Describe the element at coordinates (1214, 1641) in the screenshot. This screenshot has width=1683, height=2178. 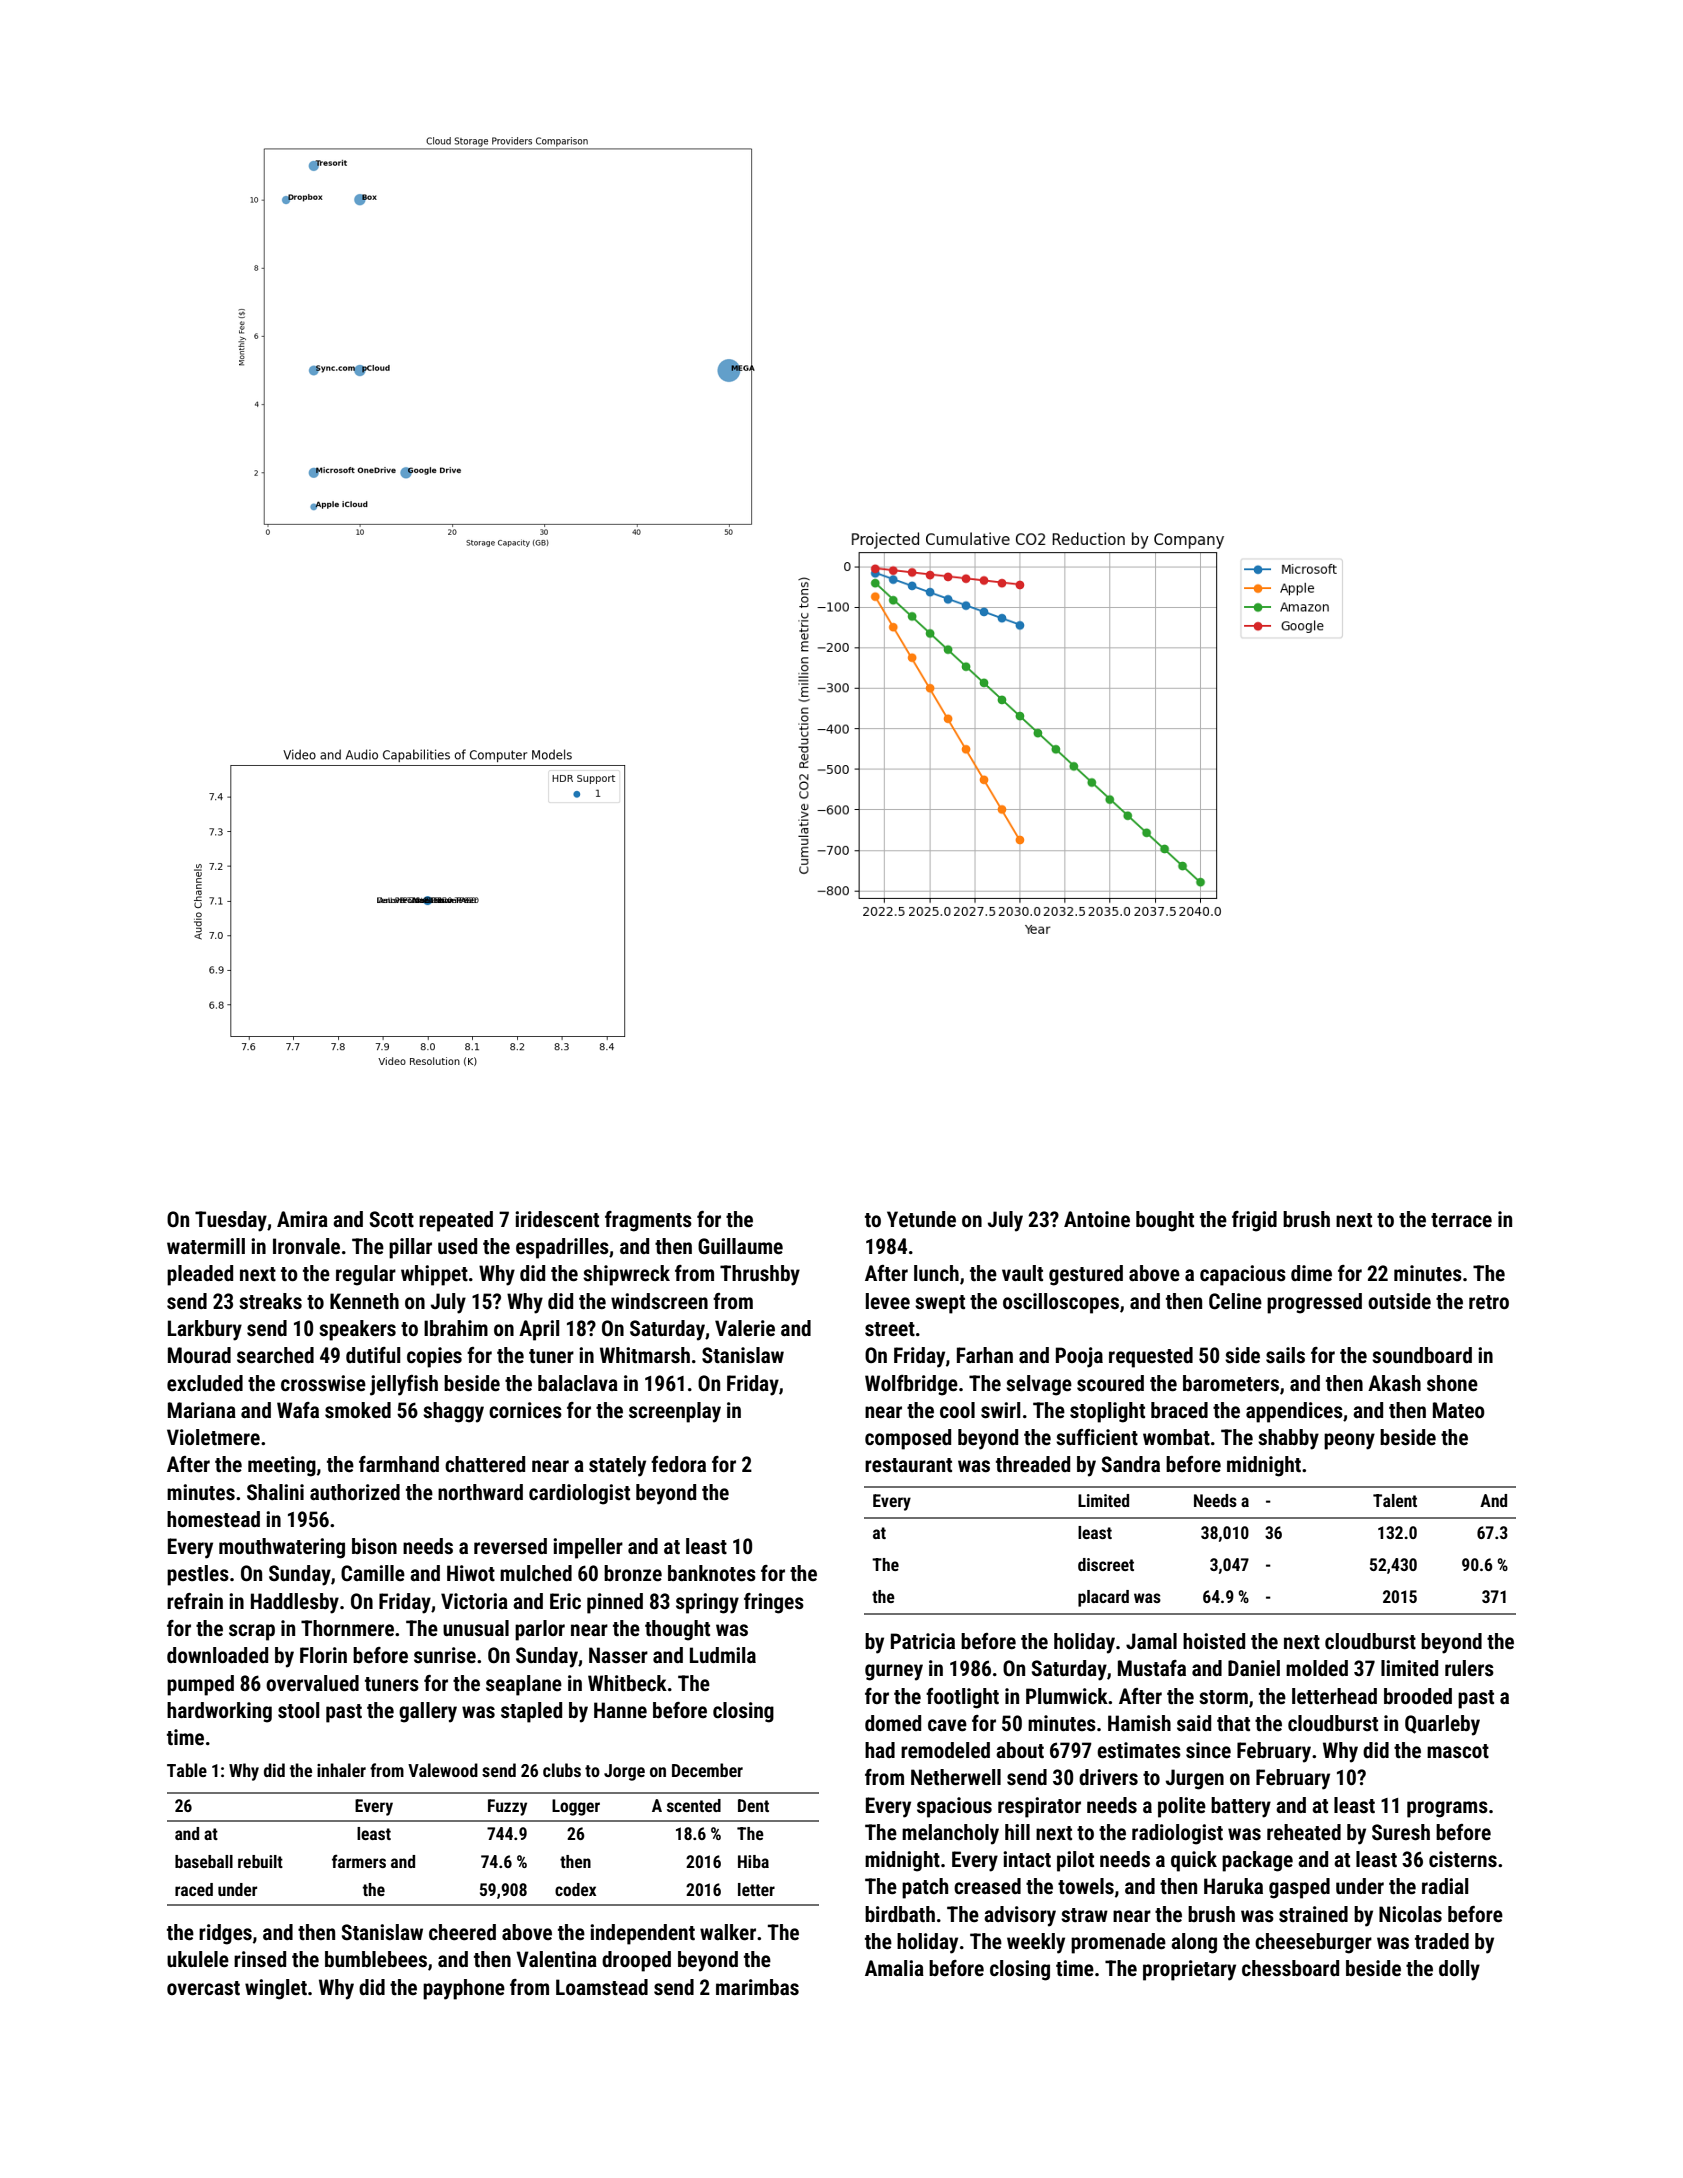
I see `hoisted` at that location.
